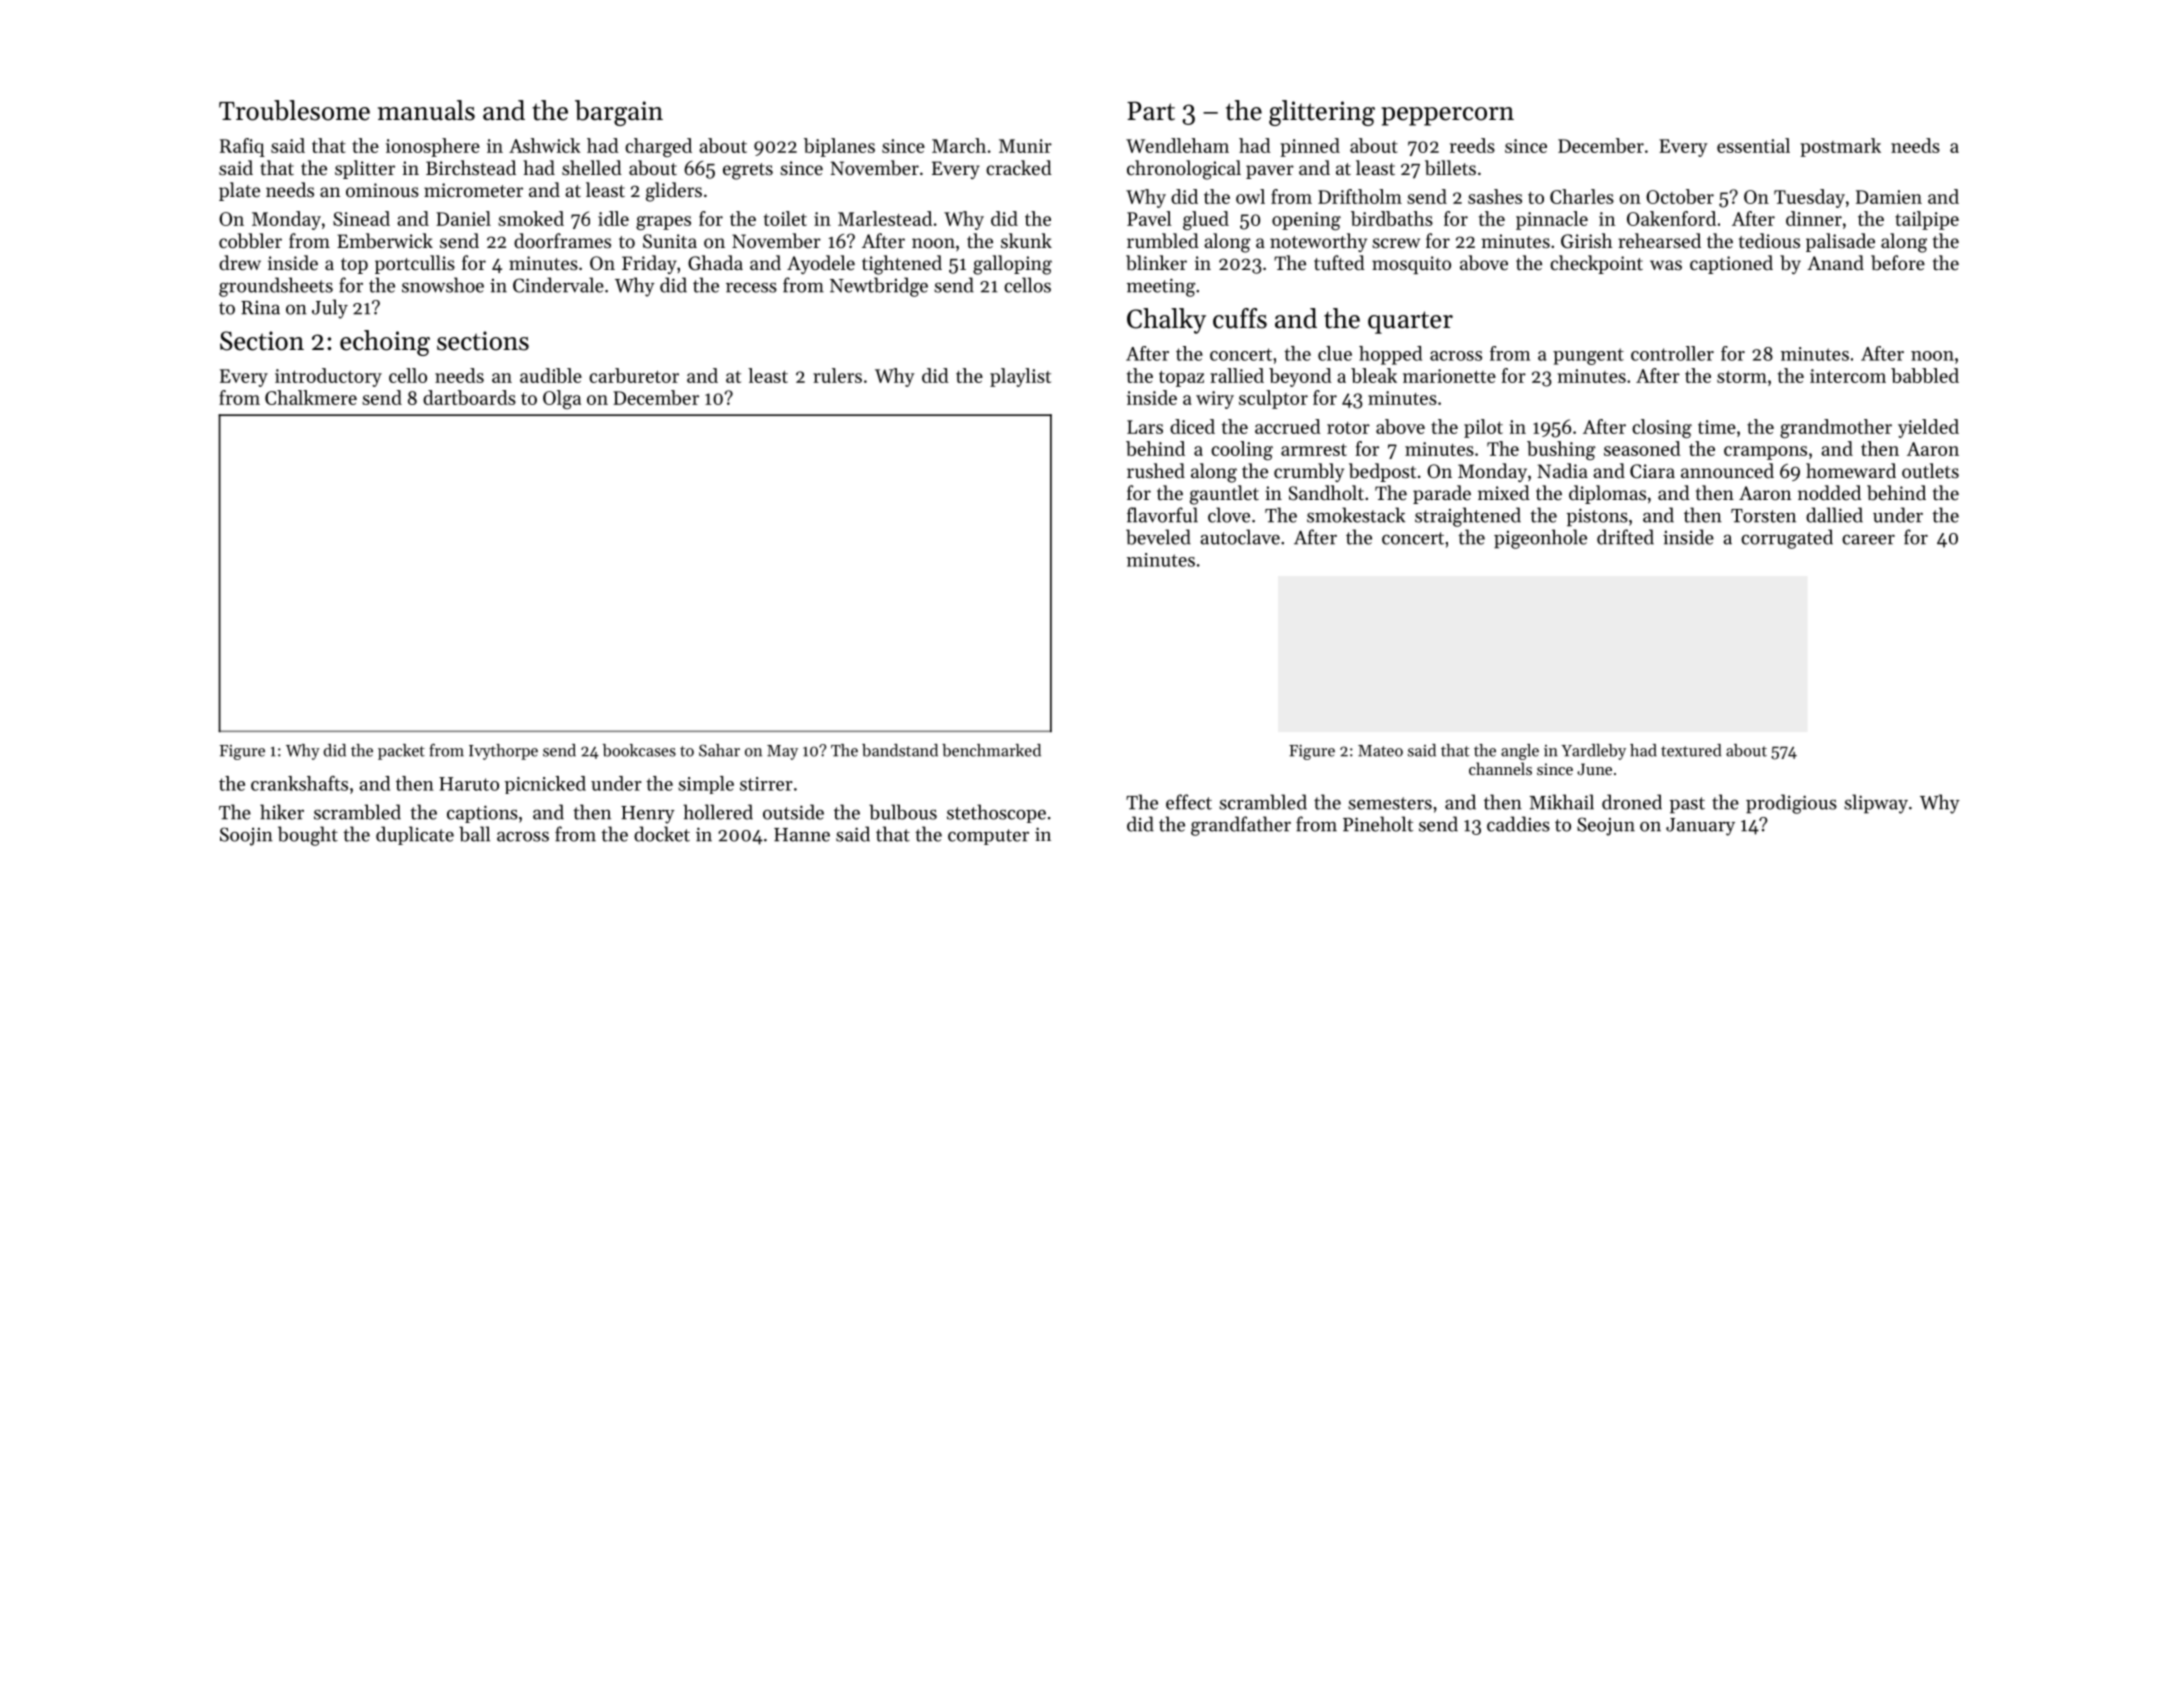 This screenshot has width=2178, height=1683. I want to click on benchmarked, so click(991, 750).
